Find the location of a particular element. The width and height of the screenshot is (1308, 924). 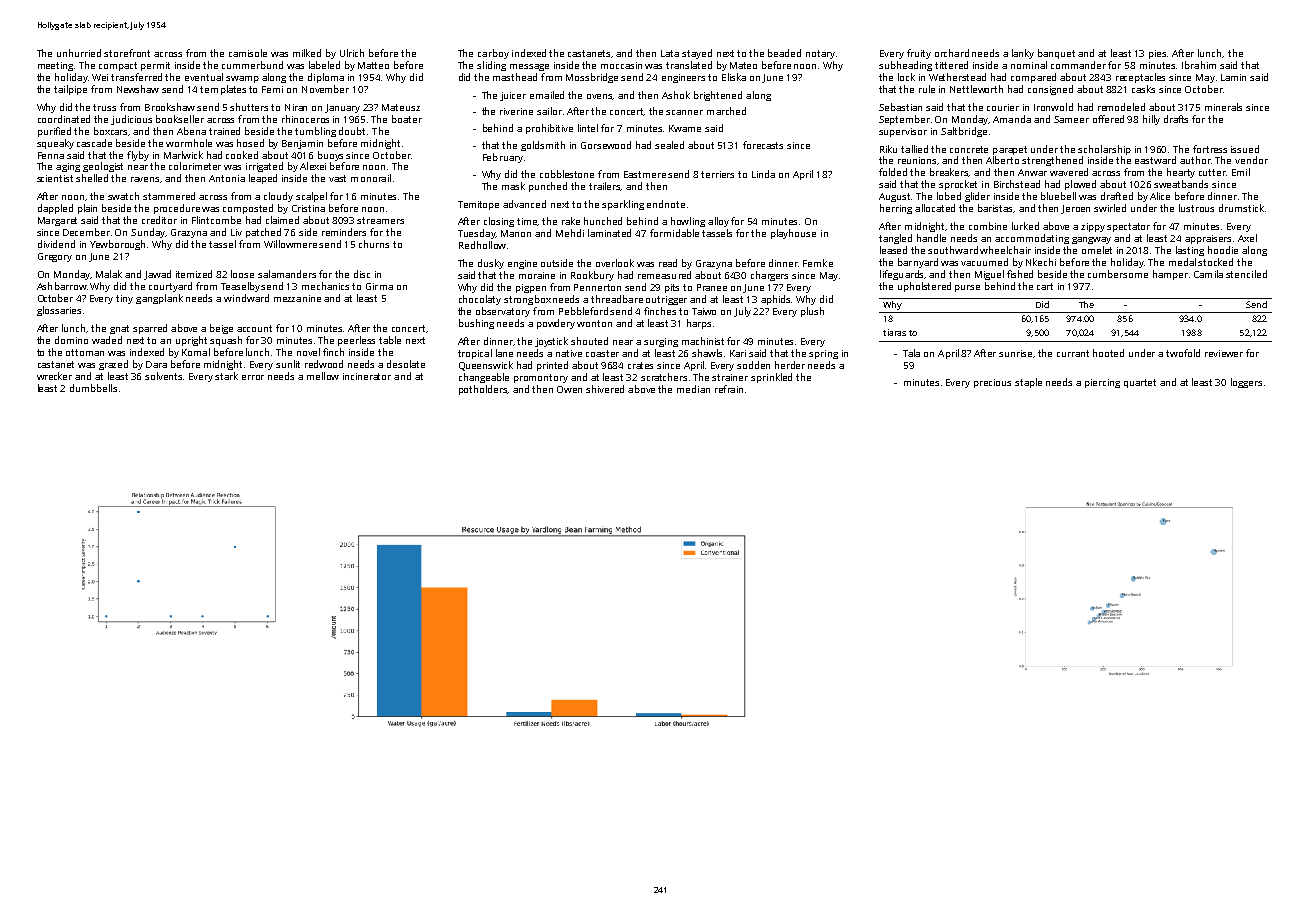

peerless is located at coordinates (356, 341).
